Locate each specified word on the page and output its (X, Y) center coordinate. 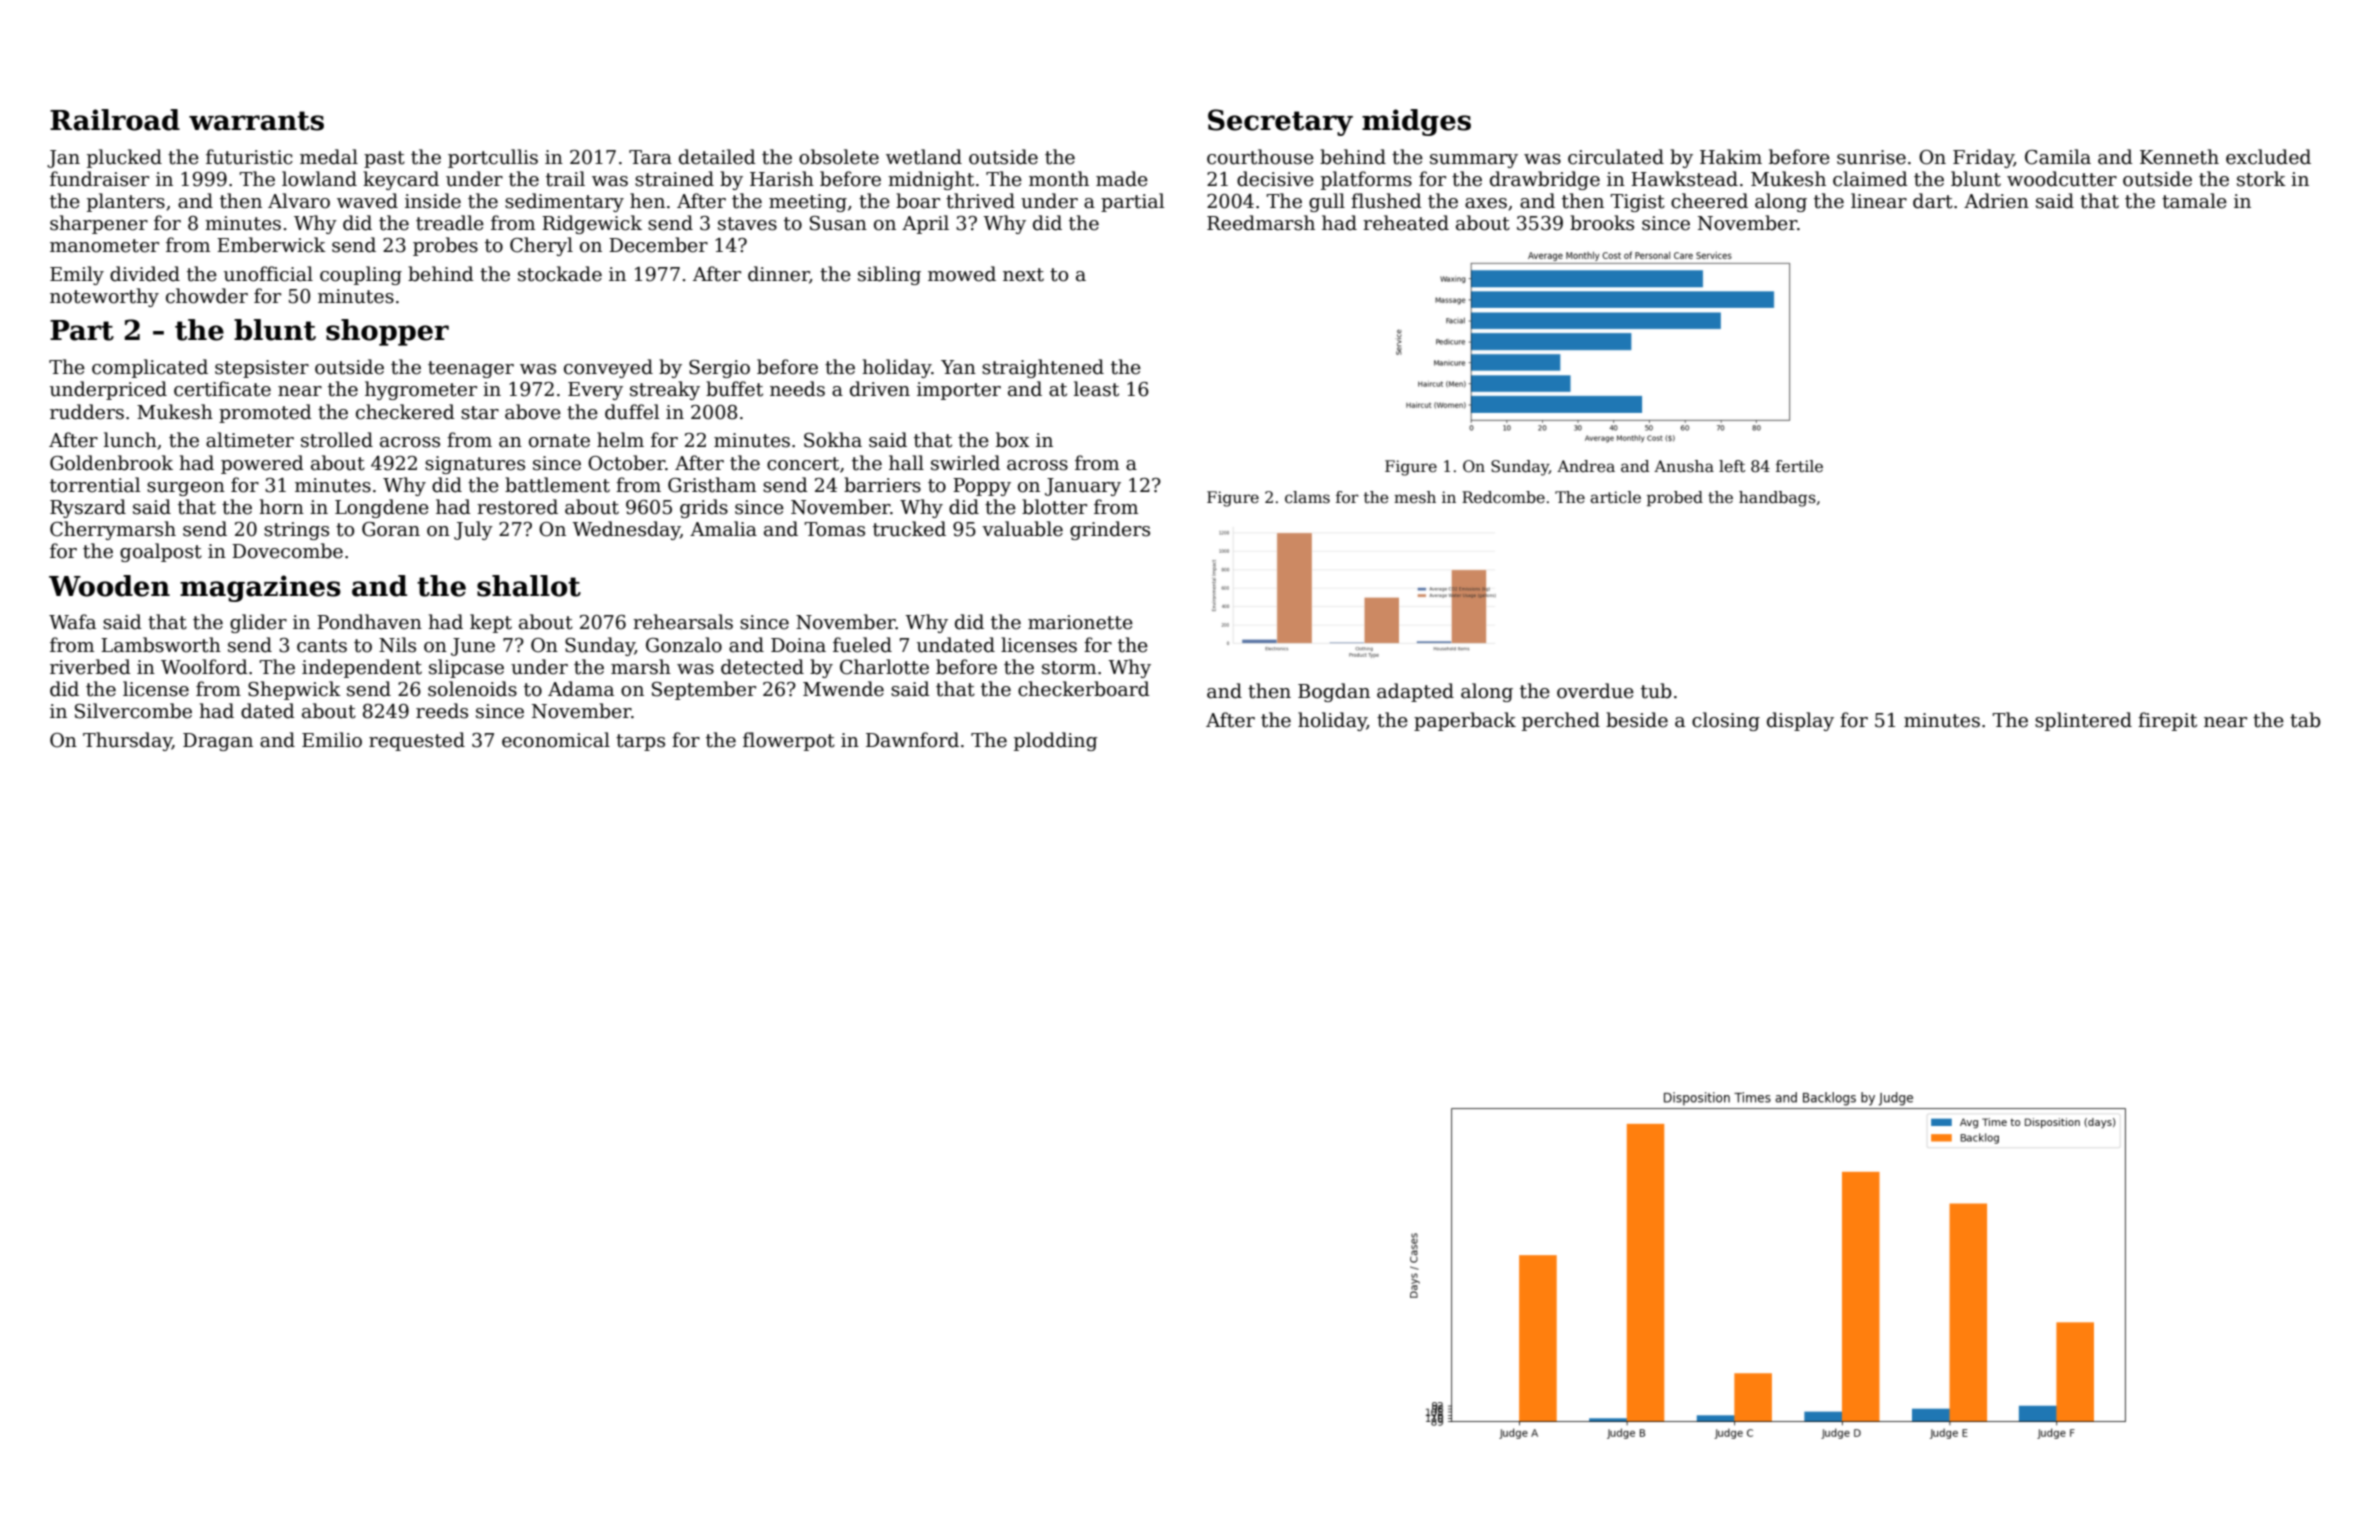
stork (2261, 179)
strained (674, 179)
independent (362, 668)
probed (1675, 498)
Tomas (835, 529)
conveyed (608, 368)
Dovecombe (287, 551)
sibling (889, 275)
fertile (1799, 466)
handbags (1777, 499)
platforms (1366, 180)
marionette (1080, 622)
